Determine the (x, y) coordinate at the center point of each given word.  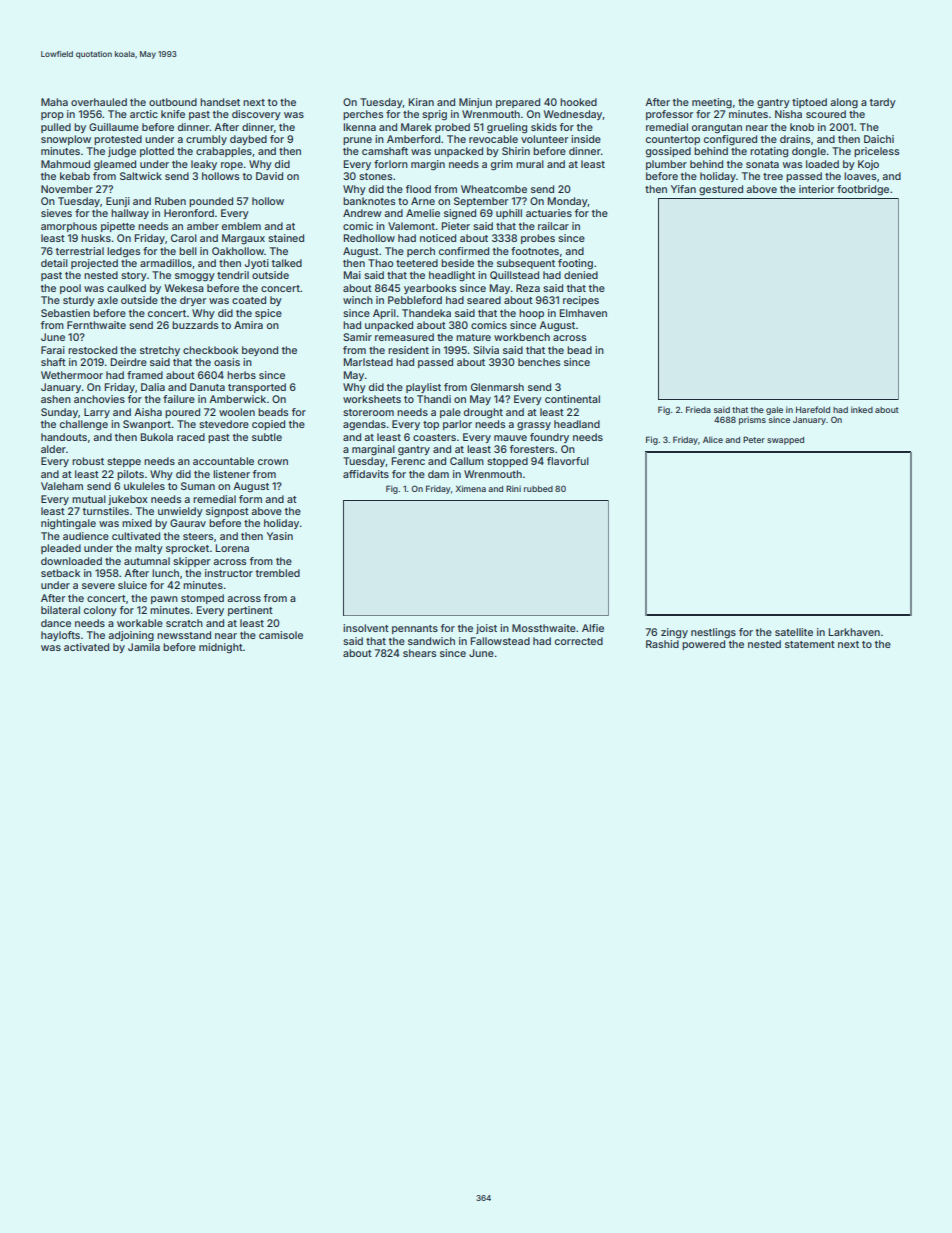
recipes (581, 301)
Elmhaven (583, 313)
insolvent (366, 628)
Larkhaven (854, 632)
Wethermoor (72, 375)
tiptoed (809, 103)
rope (232, 166)
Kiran (421, 102)
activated (86, 647)
